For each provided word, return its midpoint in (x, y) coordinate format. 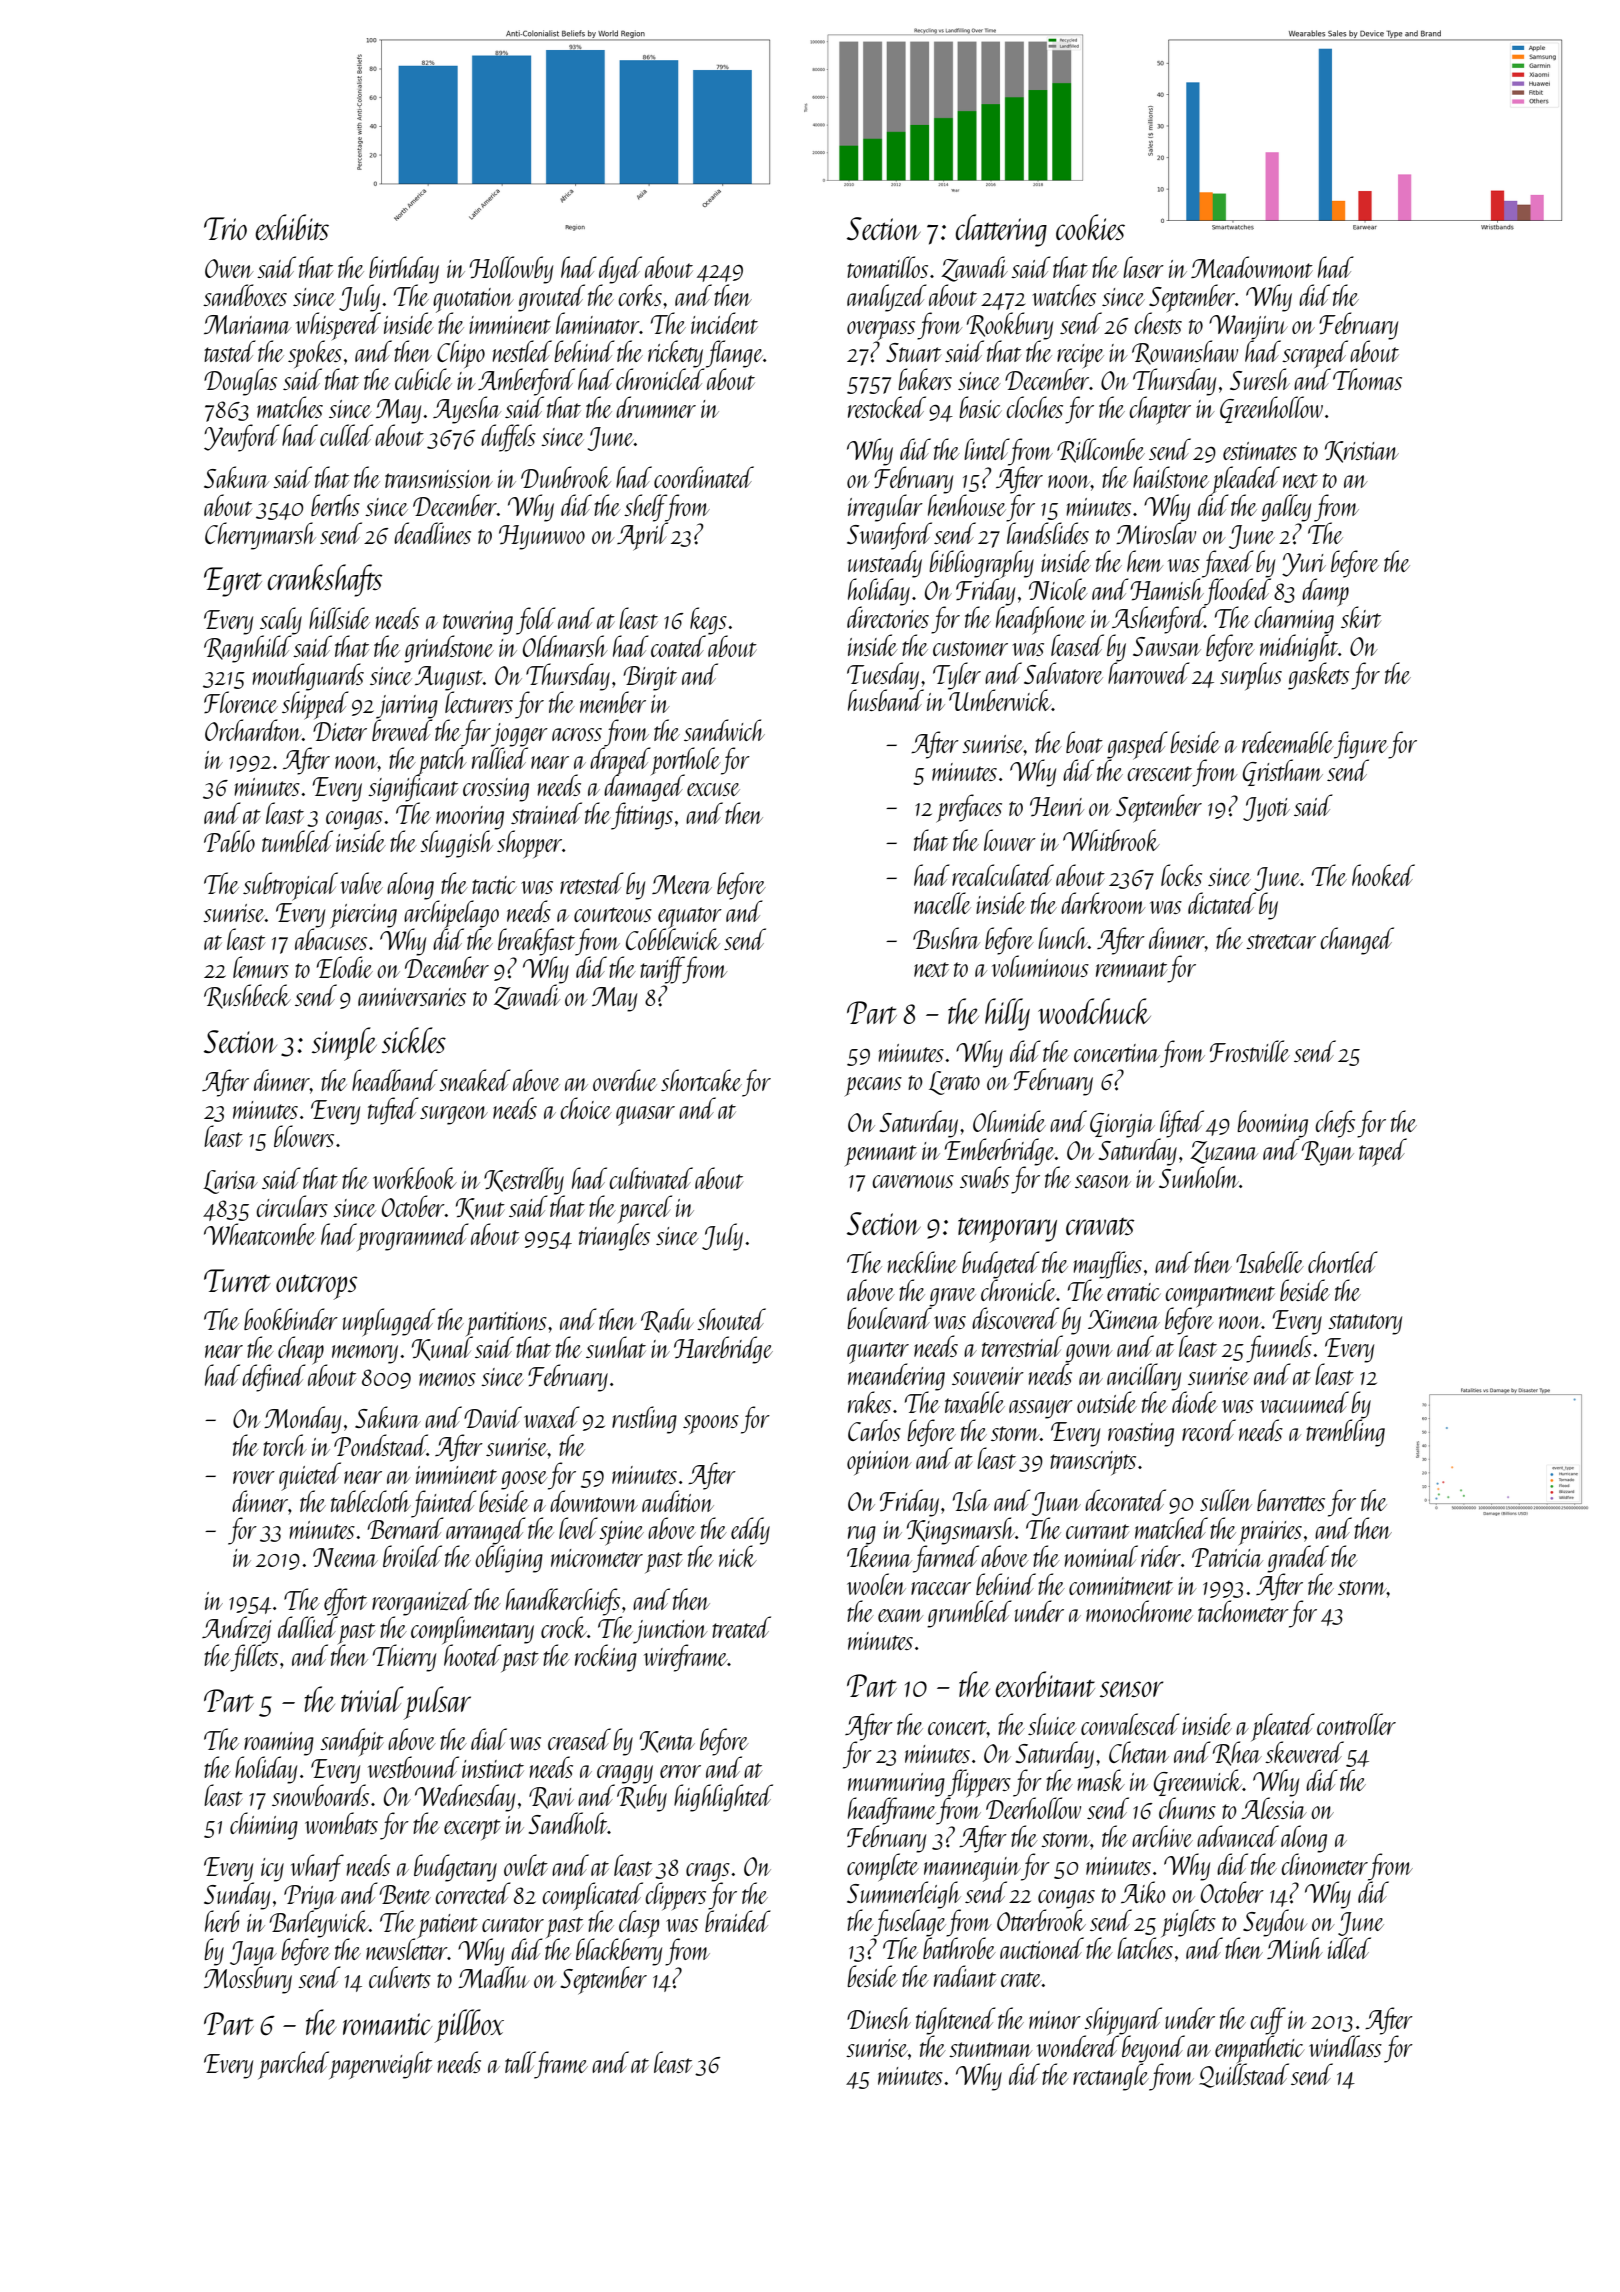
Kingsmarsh (961, 1531)
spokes (315, 355)
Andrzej (237, 1630)
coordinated (704, 477)
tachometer (1243, 1611)
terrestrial (1022, 1346)
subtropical (290, 886)
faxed (1228, 564)
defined (274, 1378)
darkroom (1103, 903)
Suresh (1260, 379)
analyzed (887, 298)
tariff (662, 970)
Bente (405, 1894)
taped (1383, 1152)
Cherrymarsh (260, 536)
